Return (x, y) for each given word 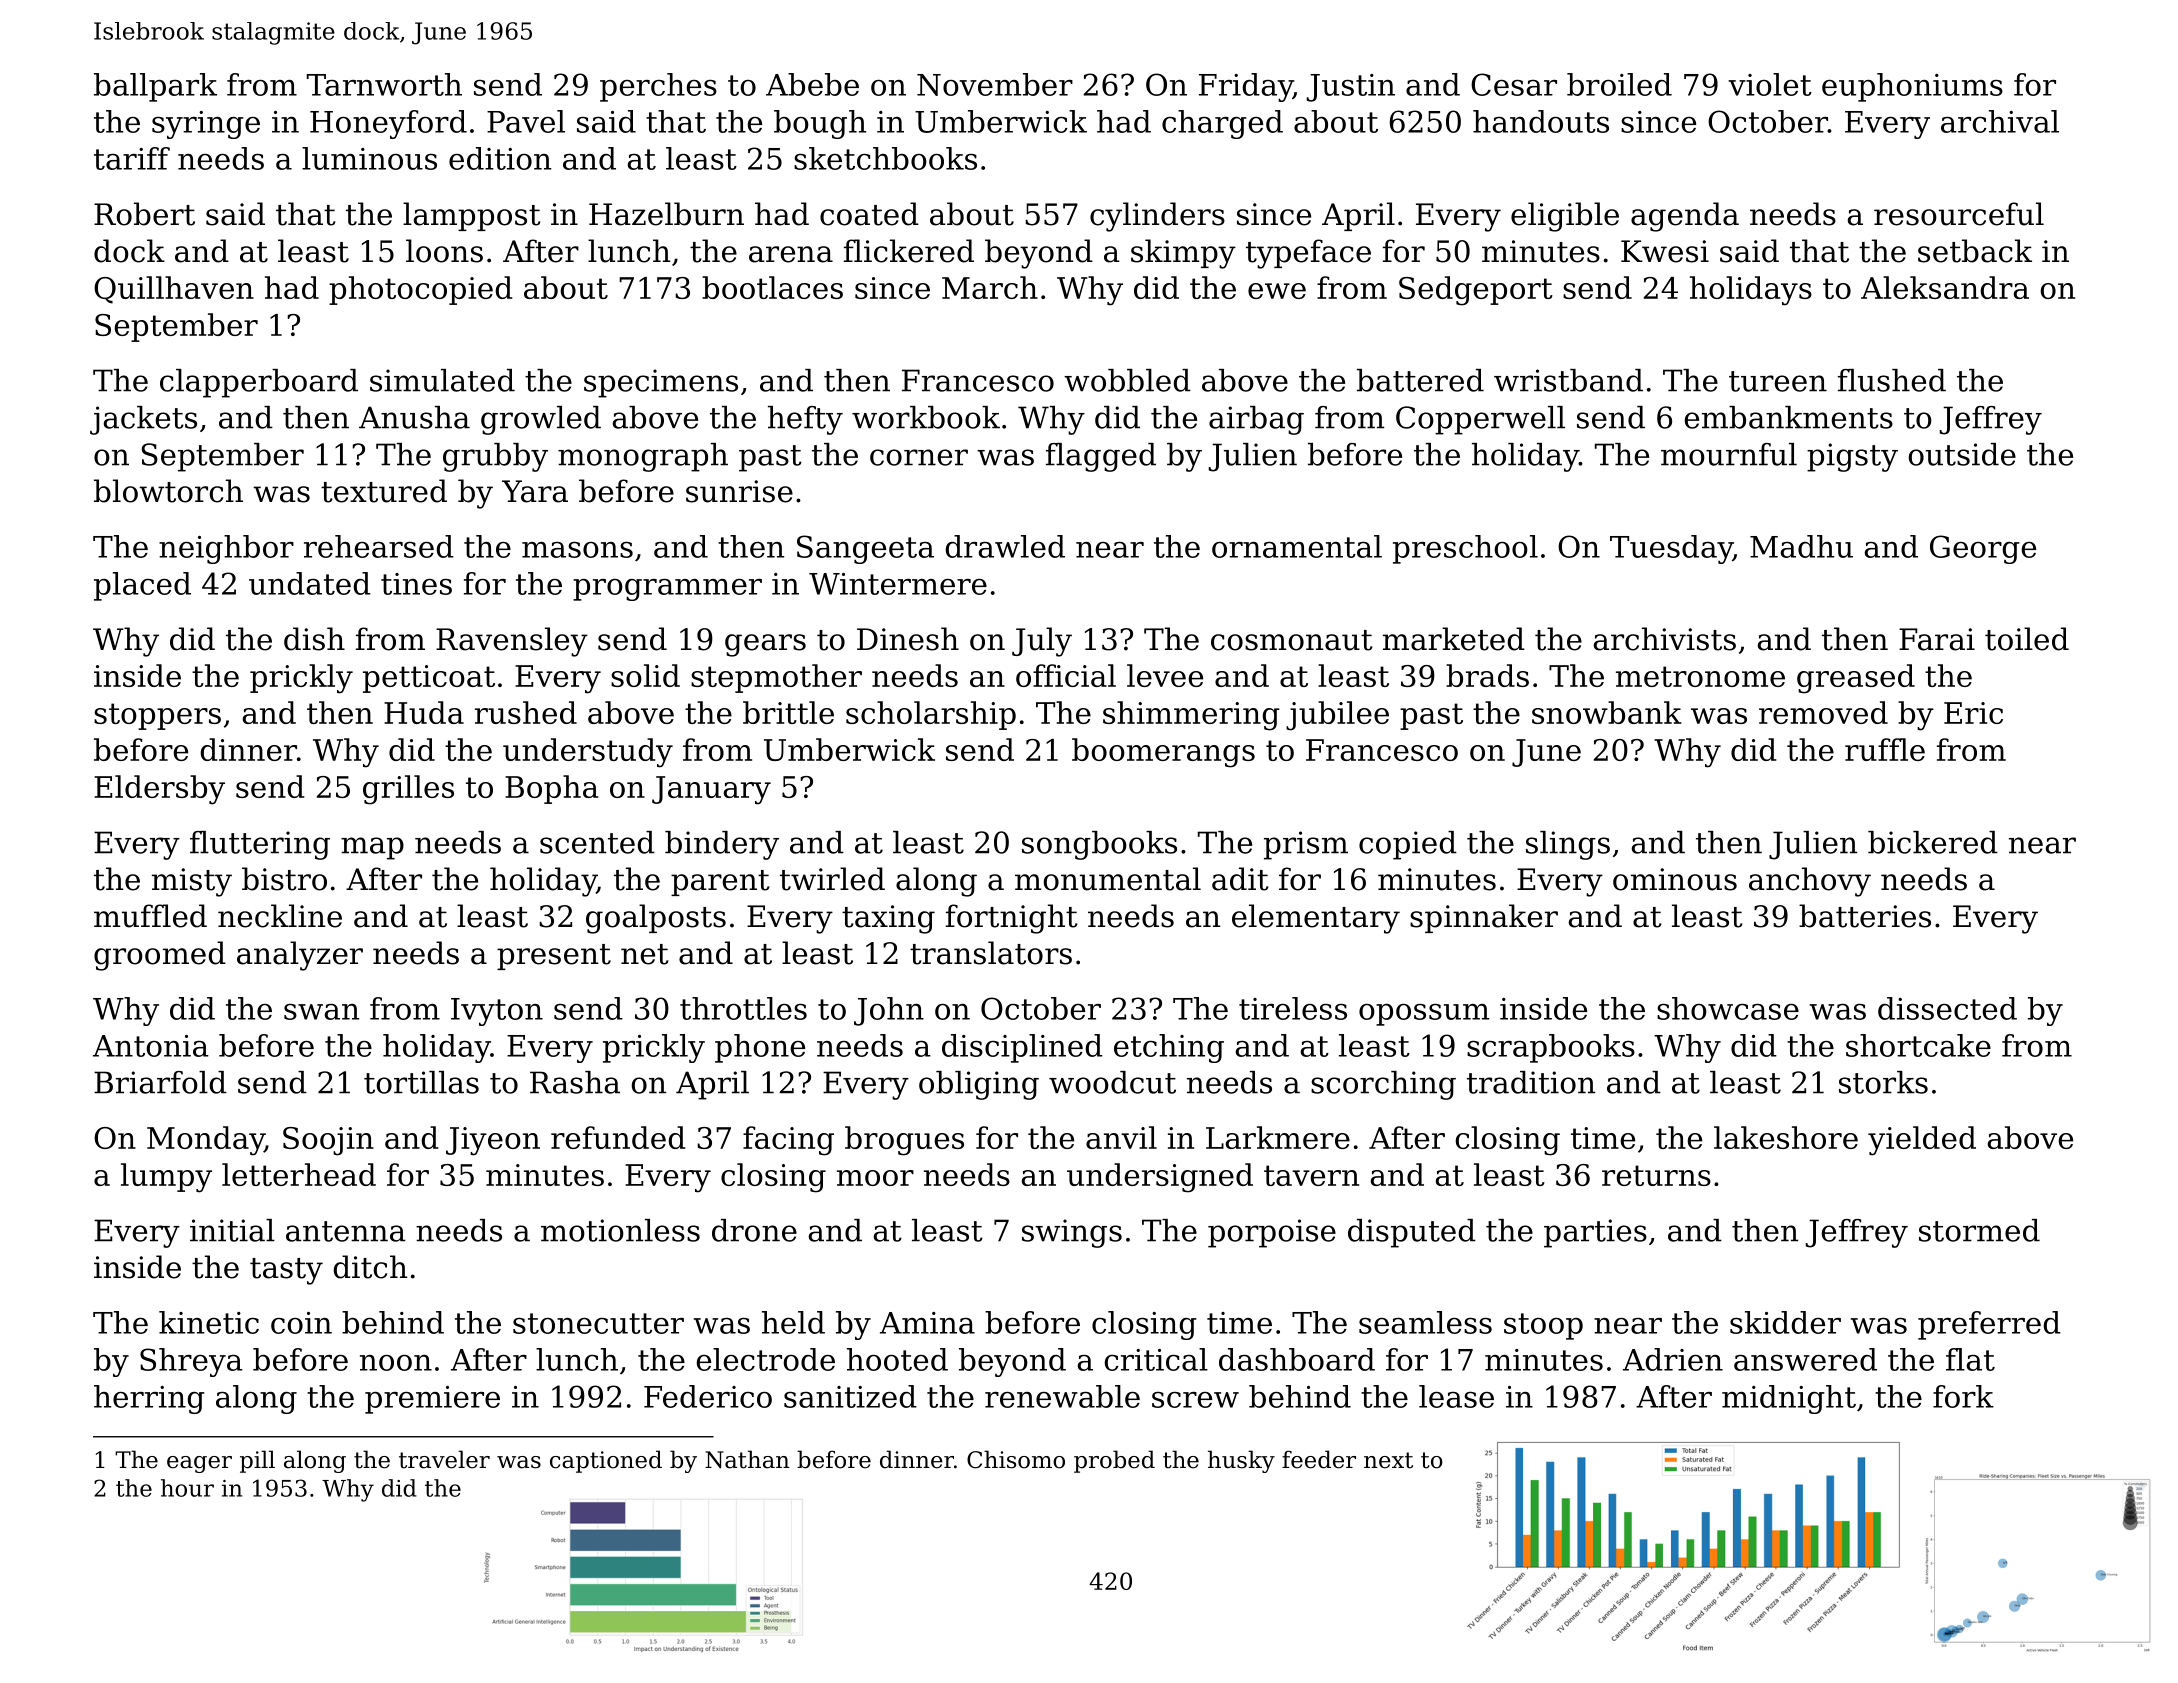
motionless (620, 1230)
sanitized (850, 1396)
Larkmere (1278, 1137)
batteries (1865, 916)
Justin (1351, 88)
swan (321, 1012)
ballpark (155, 87)
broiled (1619, 84)
